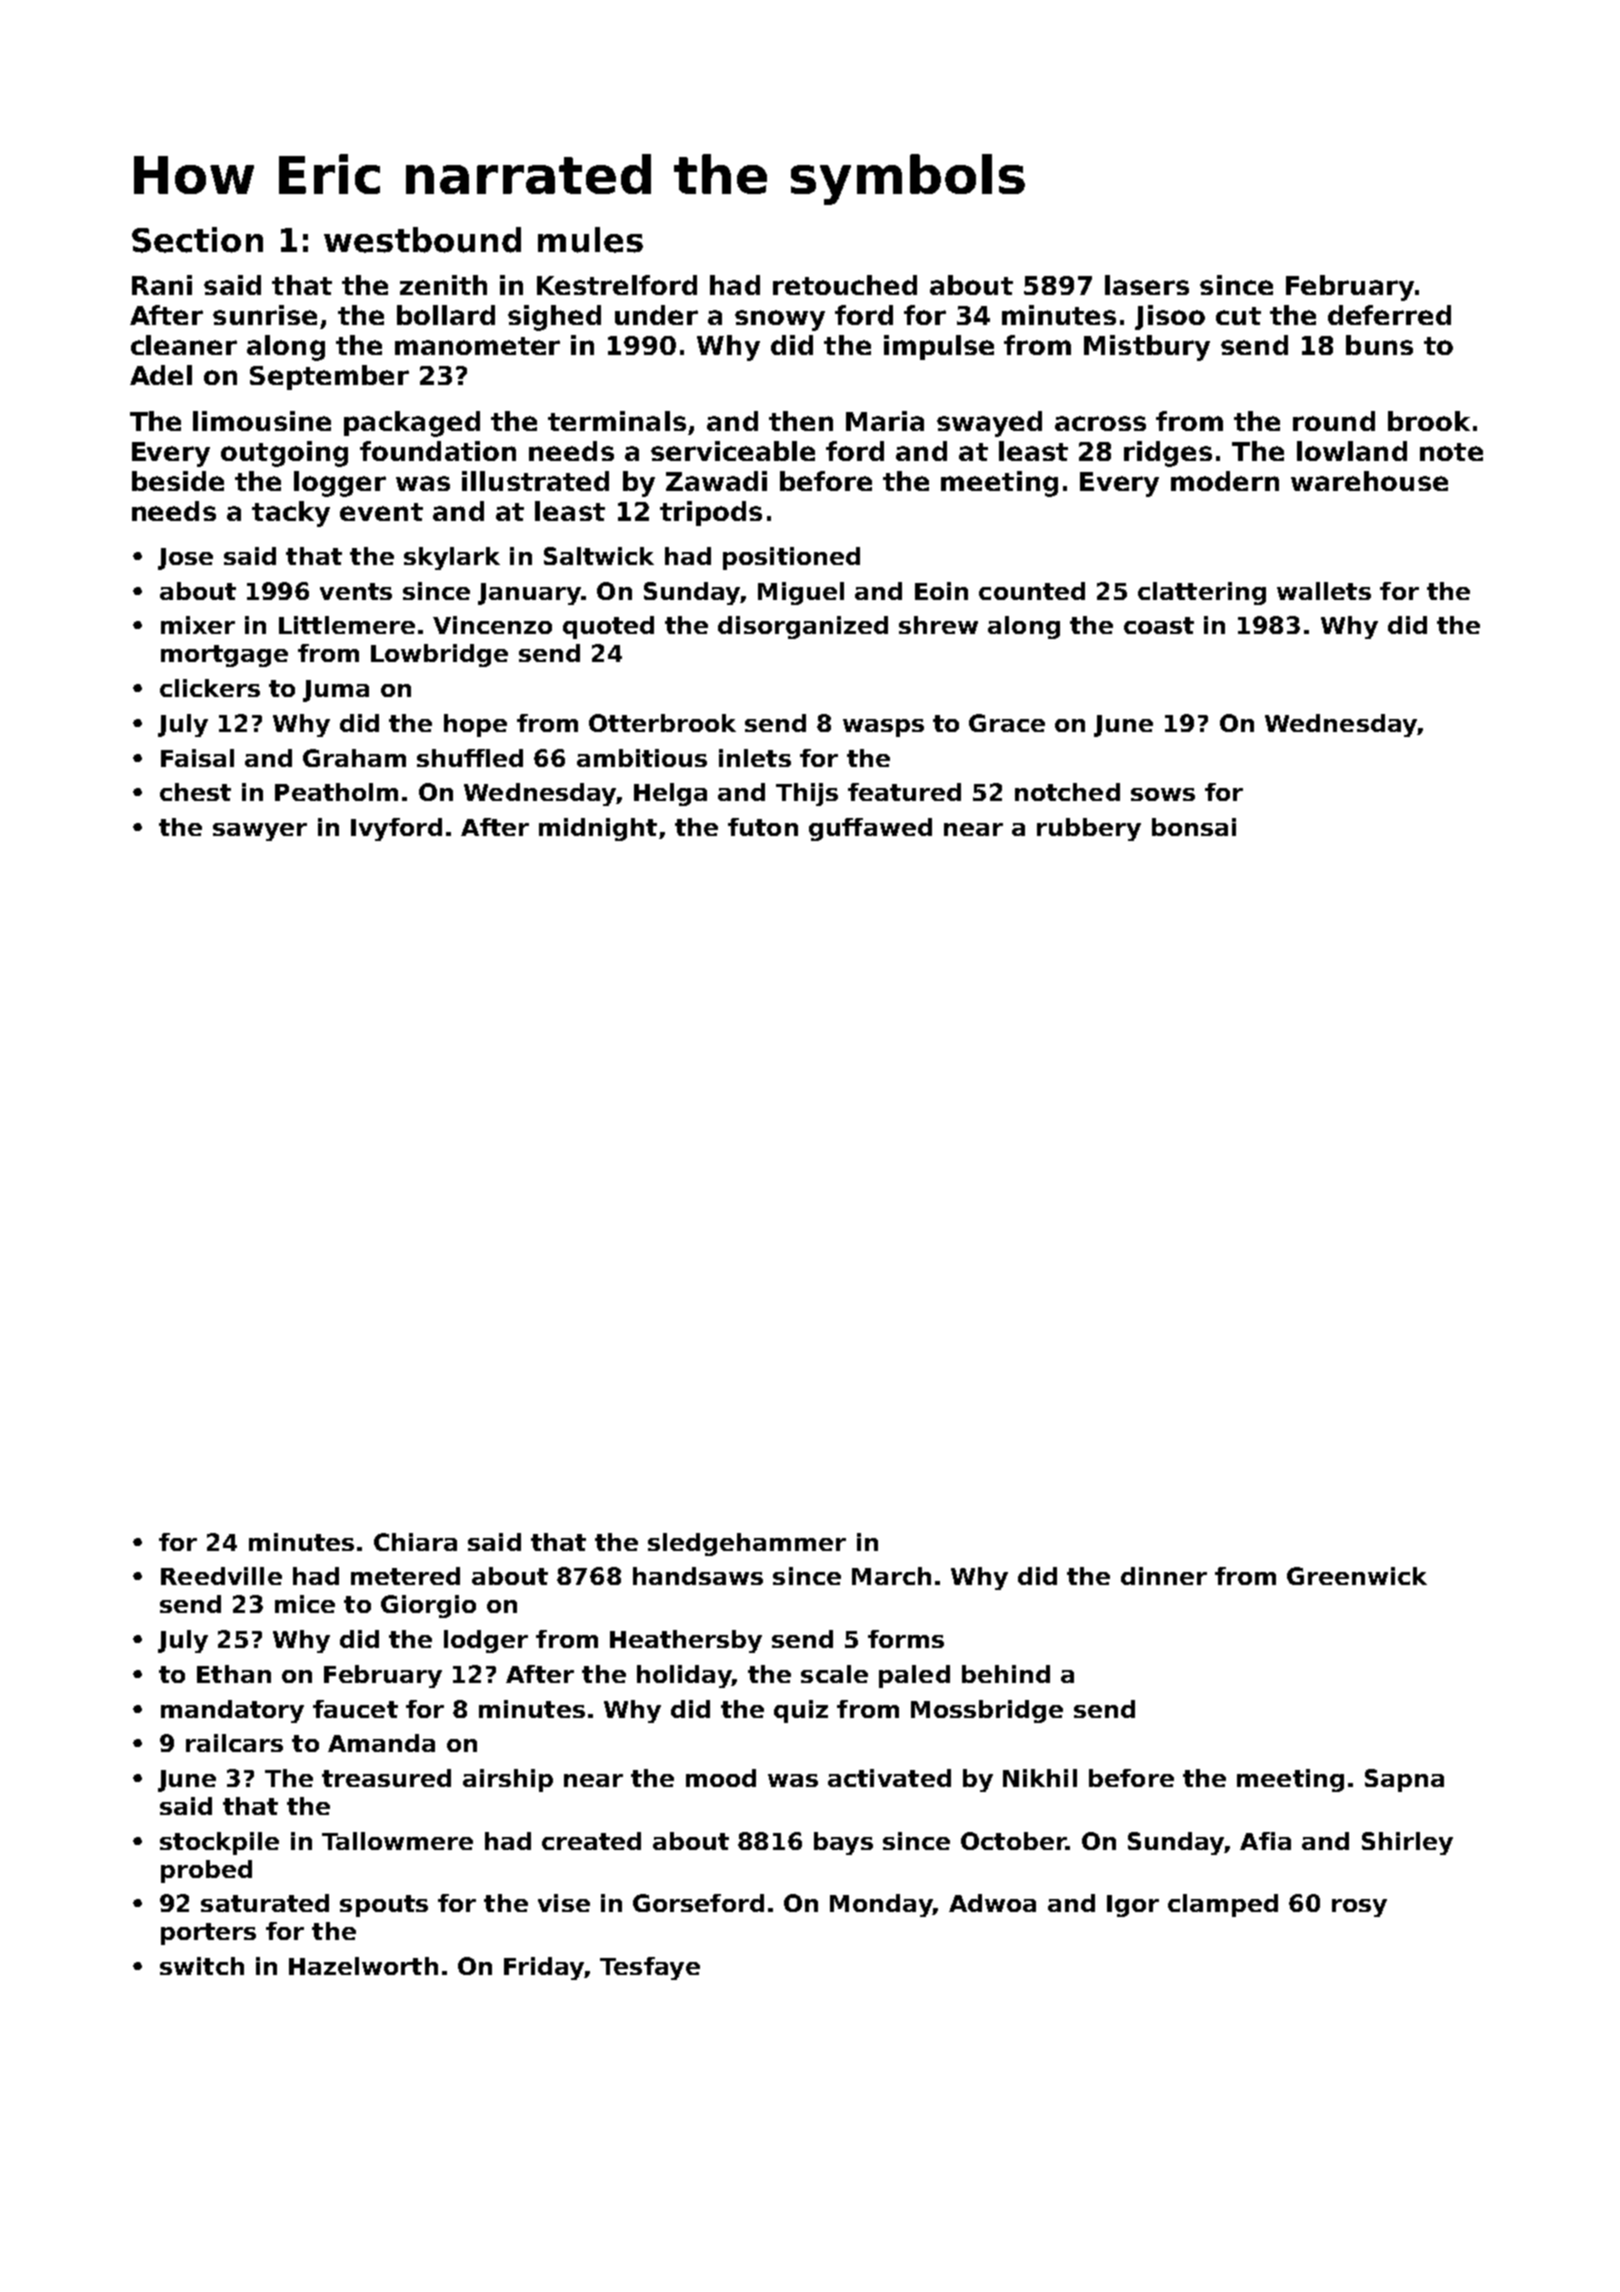  Describe the element at coordinates (989, 424) in the page. I see `swayed` at that location.
